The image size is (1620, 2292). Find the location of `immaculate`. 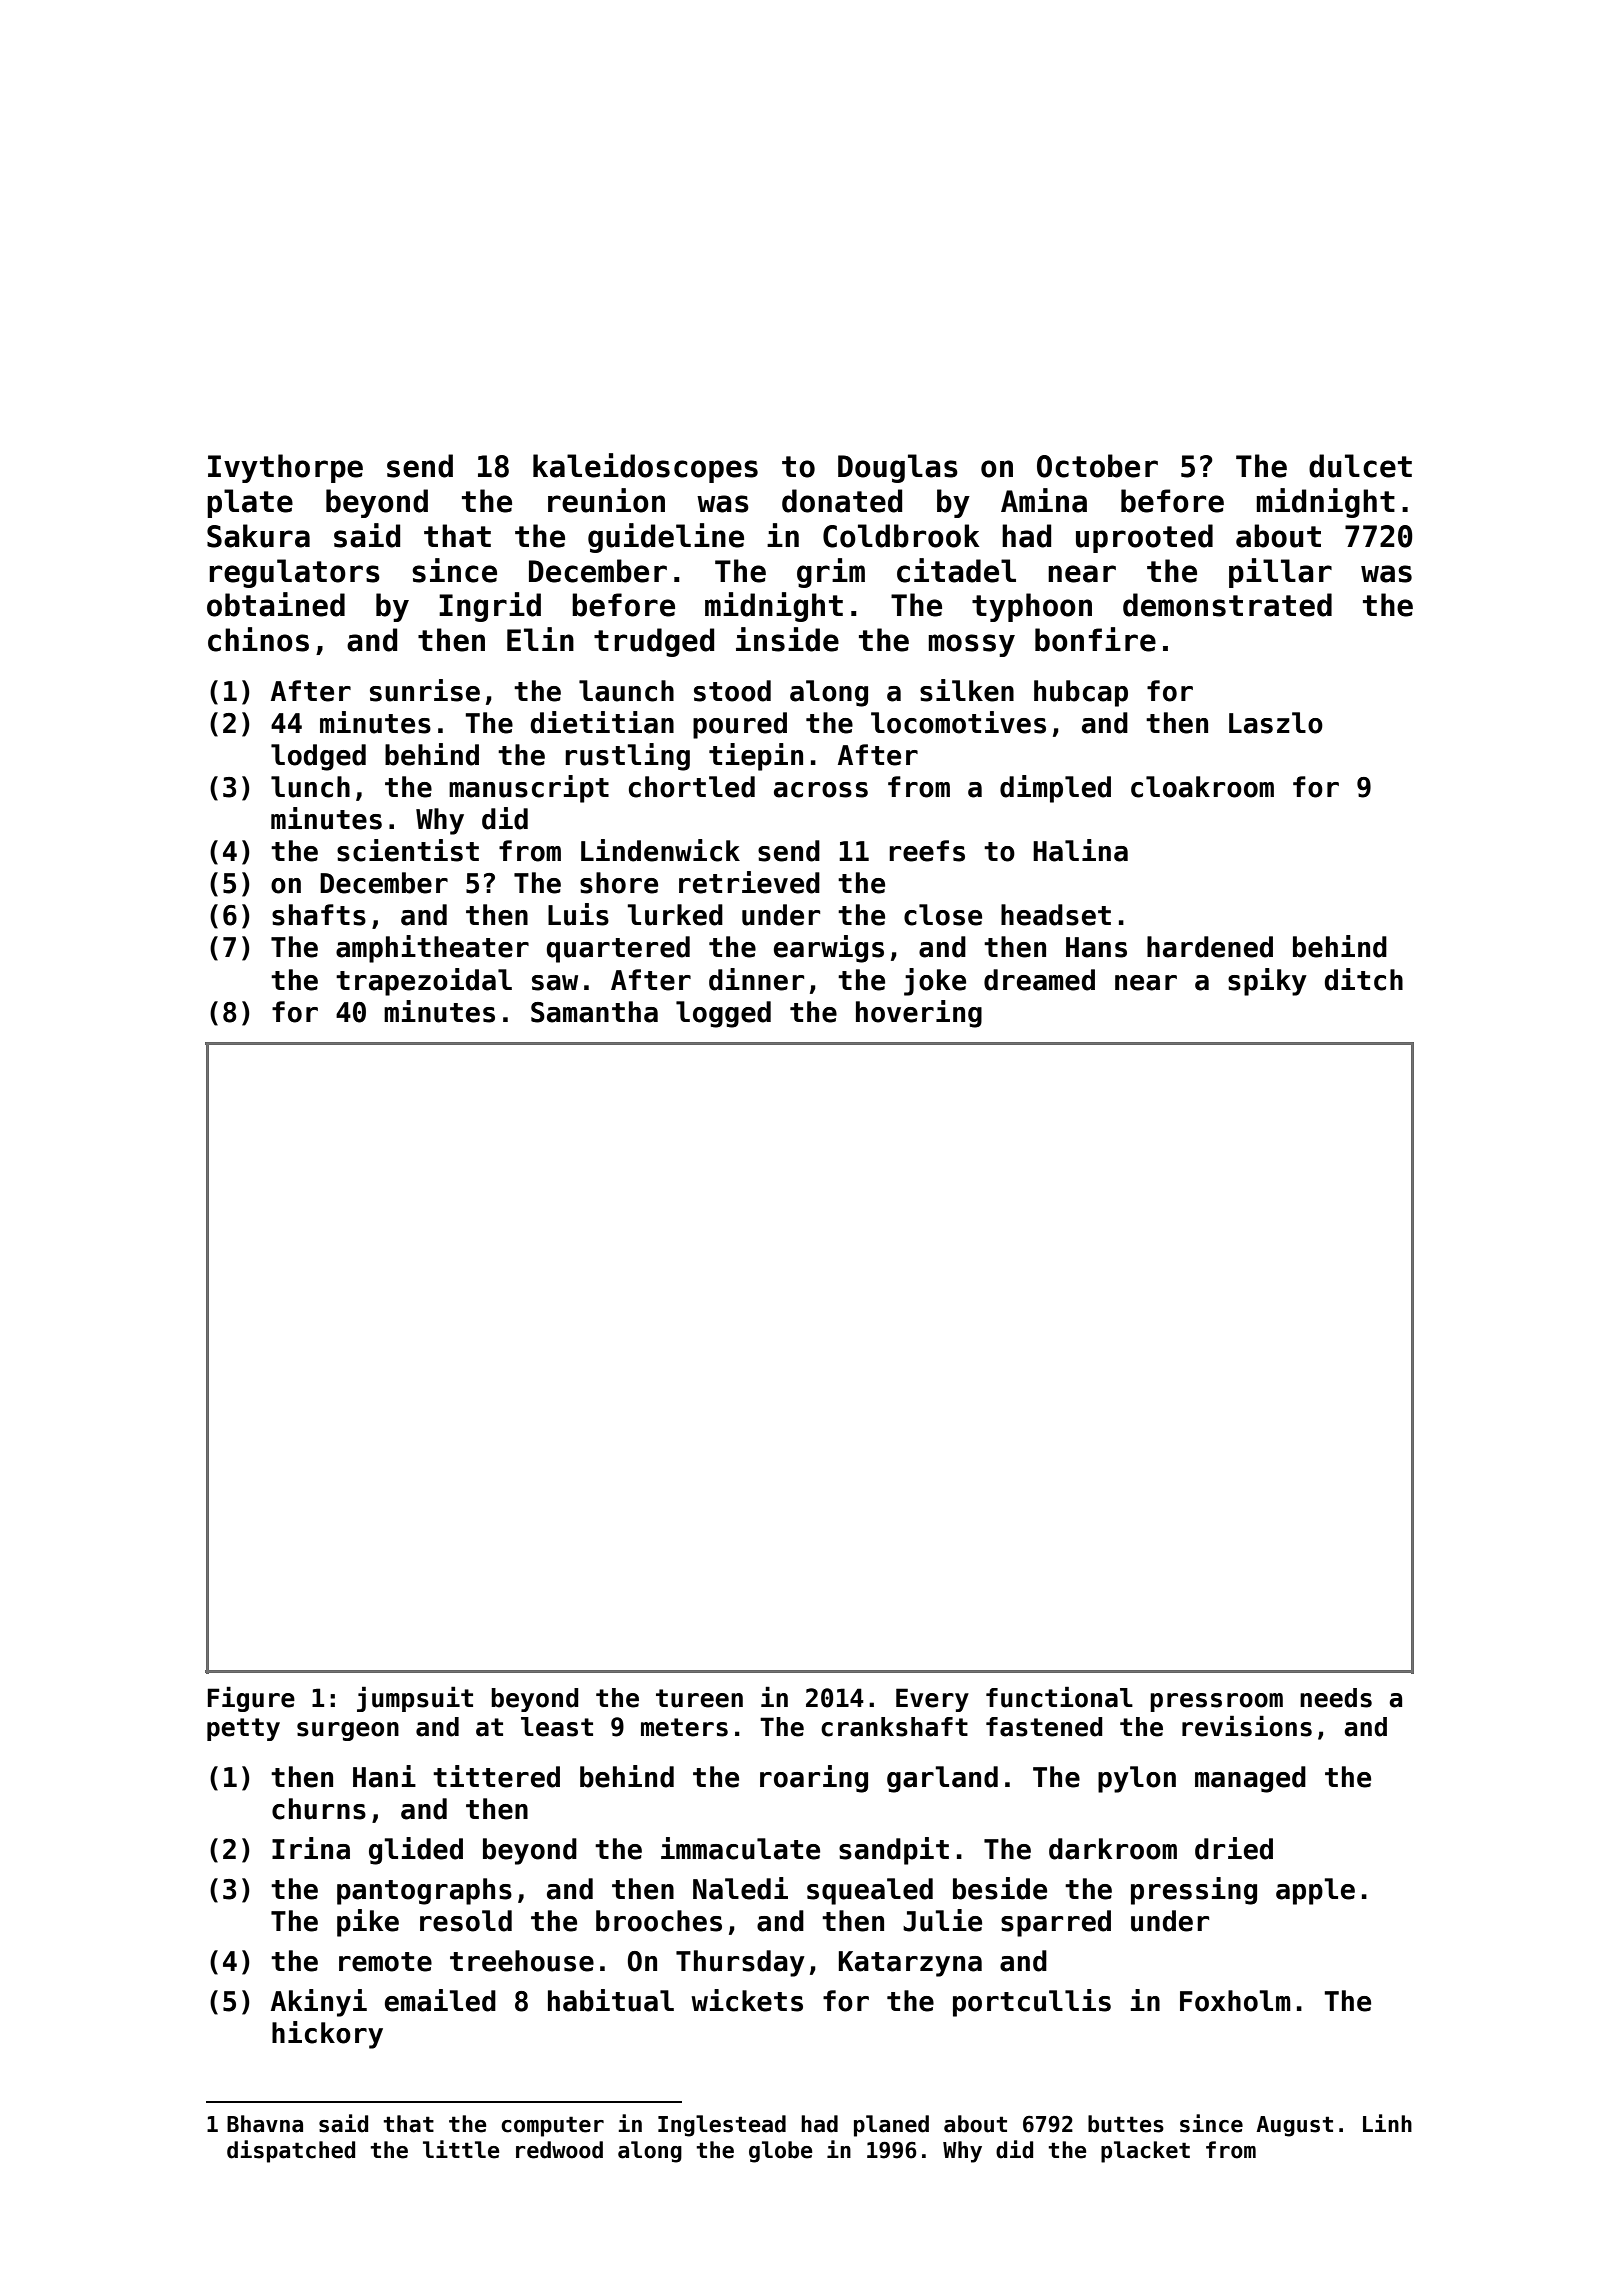

immaculate is located at coordinates (740, 1848).
